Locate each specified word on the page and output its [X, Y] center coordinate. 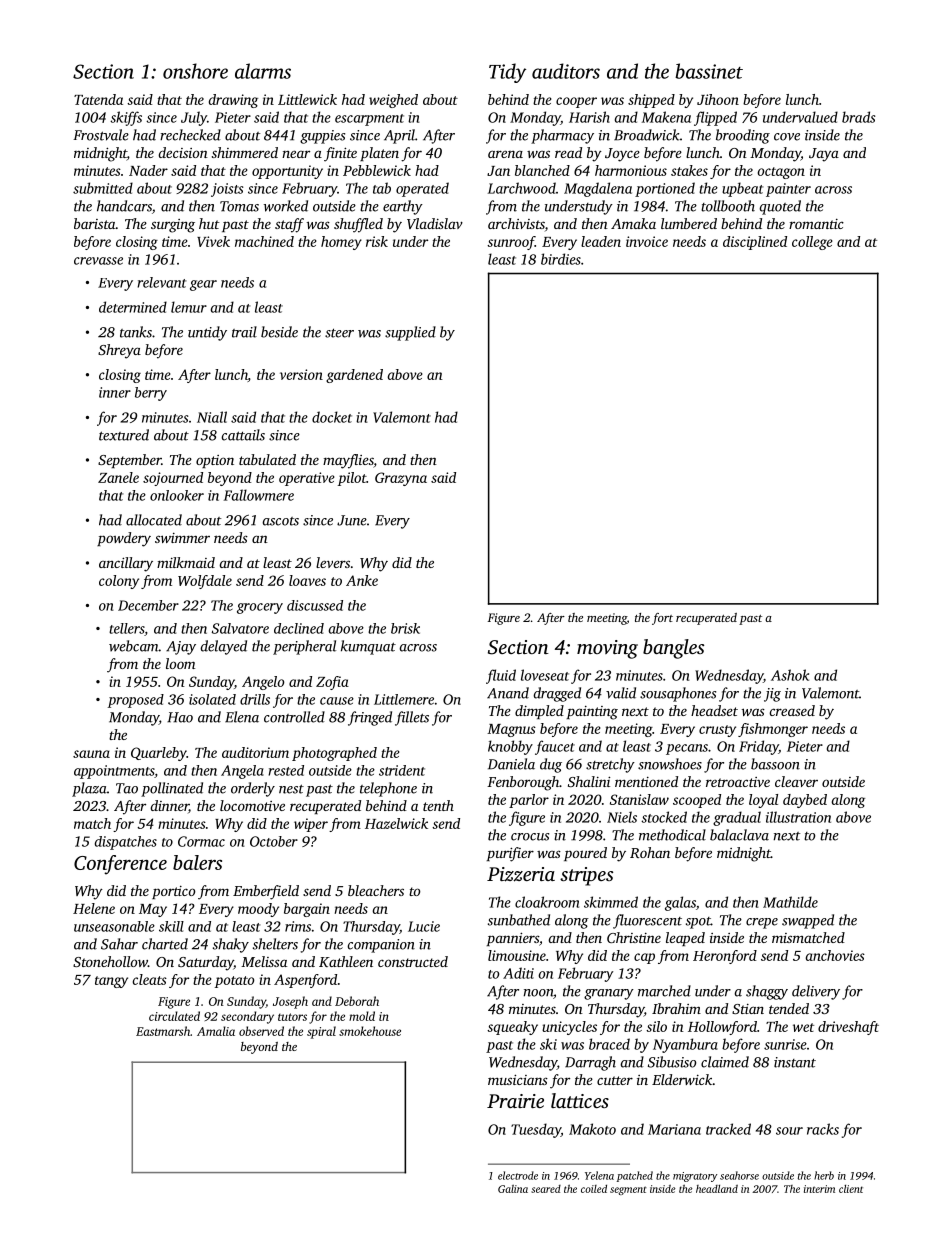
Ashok [790, 675]
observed [261, 1031]
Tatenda [98, 99]
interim [819, 1189]
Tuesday [536, 1130]
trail [244, 332]
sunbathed [519, 920]
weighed [393, 101]
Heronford [725, 957]
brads [858, 117]
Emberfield [266, 892]
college [812, 243]
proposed [136, 701]
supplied [410, 333]
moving [607, 649]
